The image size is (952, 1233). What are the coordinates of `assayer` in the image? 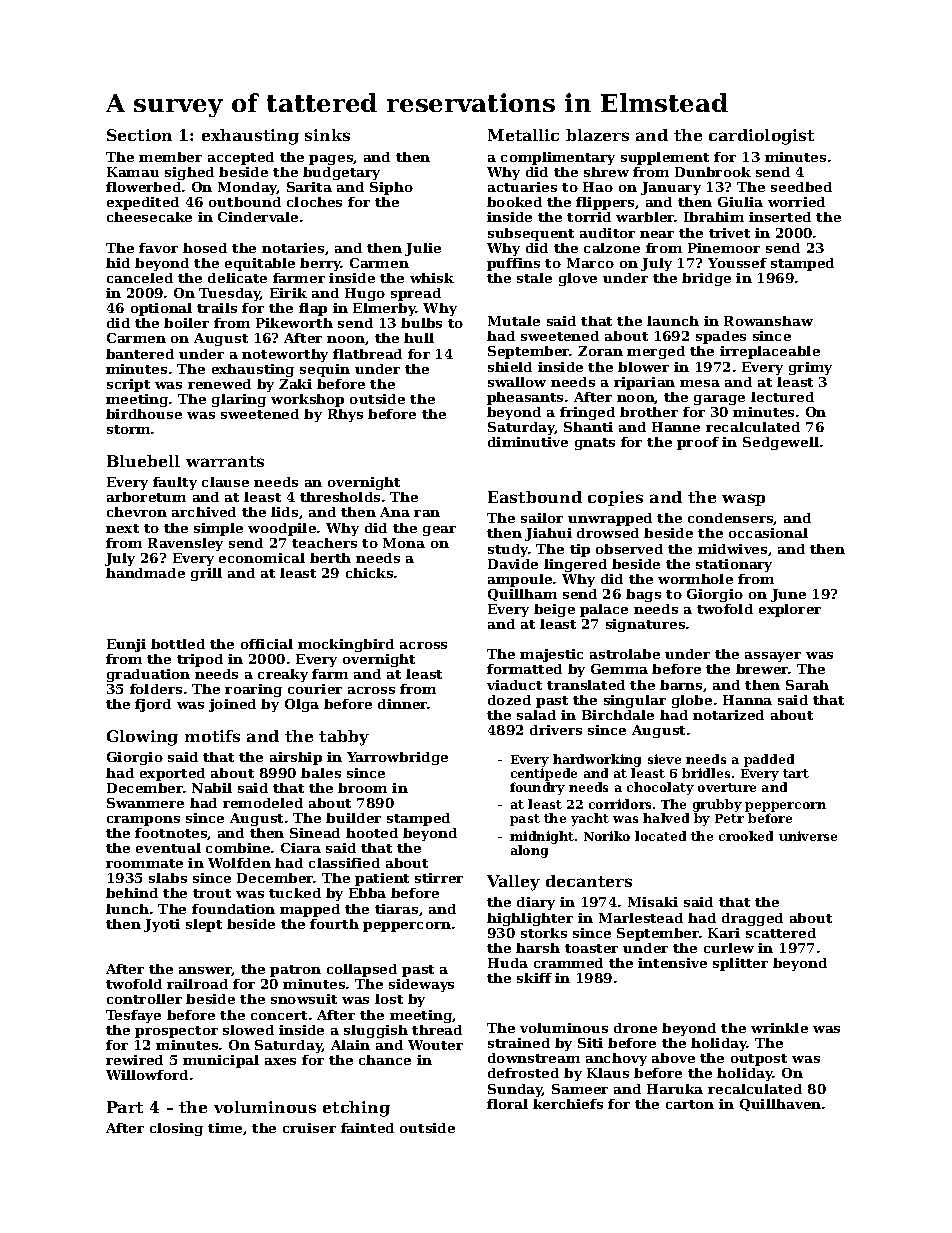 It's located at (773, 657).
